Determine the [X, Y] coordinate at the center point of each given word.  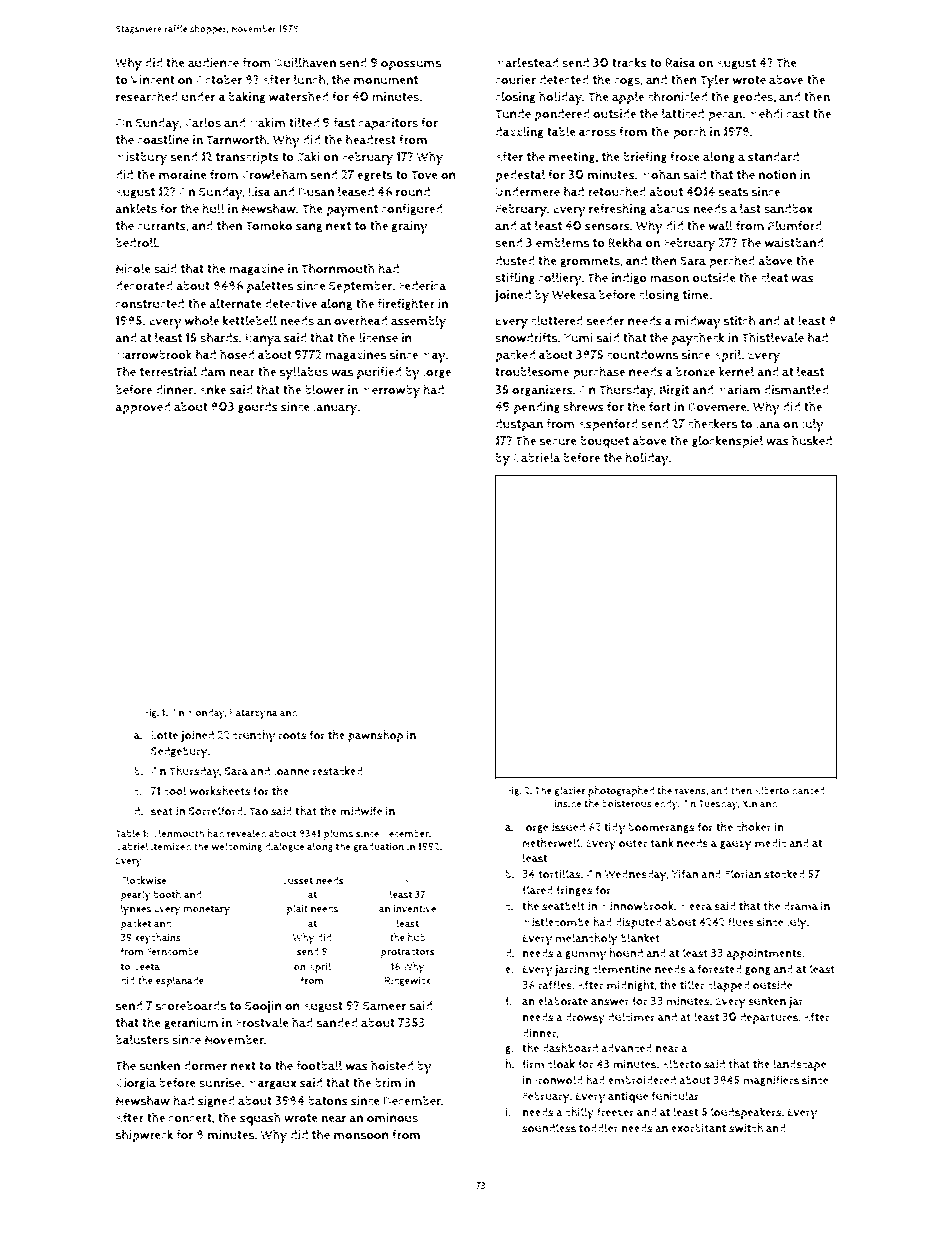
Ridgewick [408, 981]
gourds [258, 408]
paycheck [698, 339]
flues [741, 922]
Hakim [267, 122]
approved [142, 408]
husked [812, 440]
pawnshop [376, 736]
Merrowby [391, 391]
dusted [515, 261]
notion [777, 175]
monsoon [361, 1136]
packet [136, 924]
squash [260, 1119]
